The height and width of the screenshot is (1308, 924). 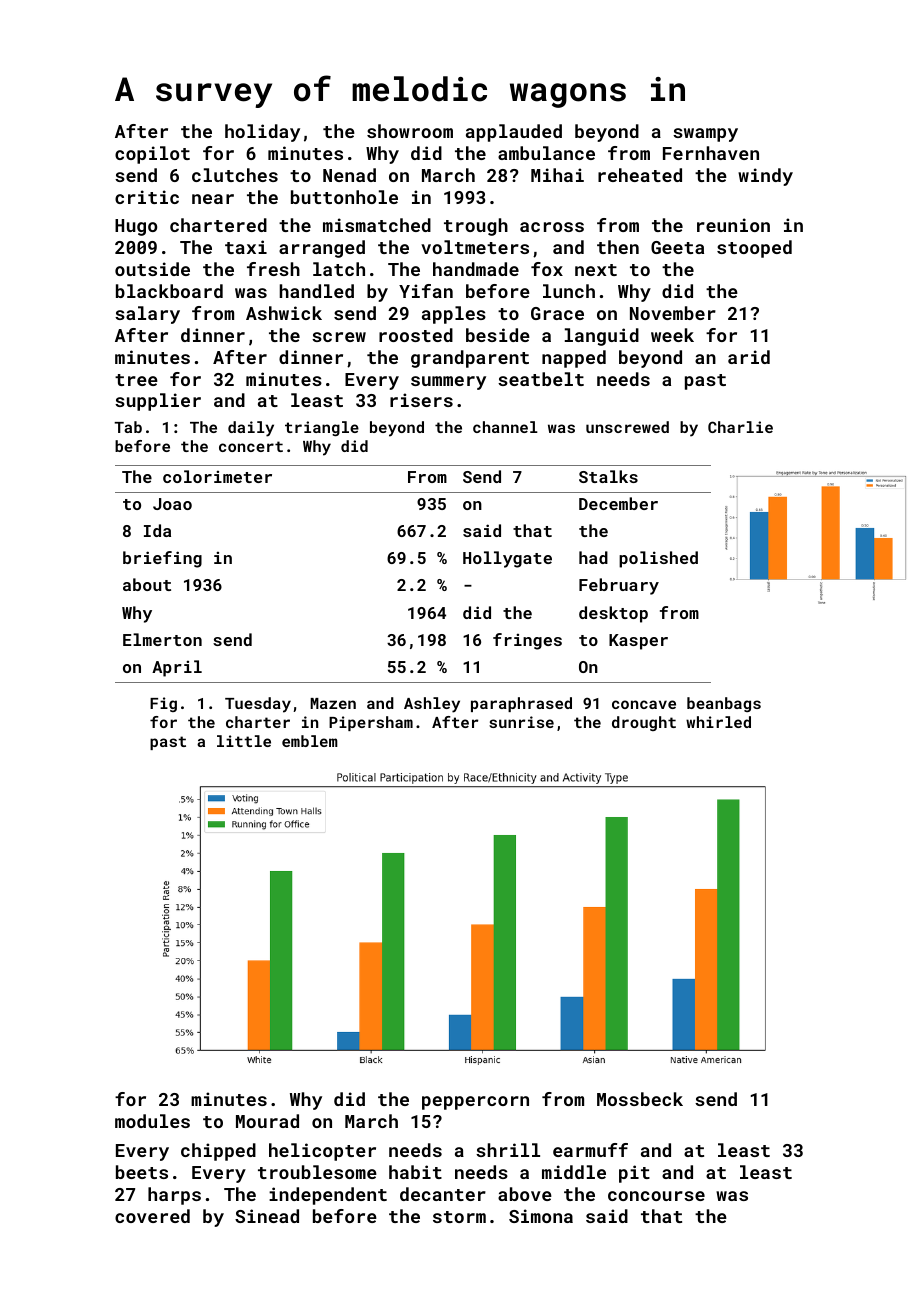 I want to click on Hollygate, so click(x=507, y=559).
